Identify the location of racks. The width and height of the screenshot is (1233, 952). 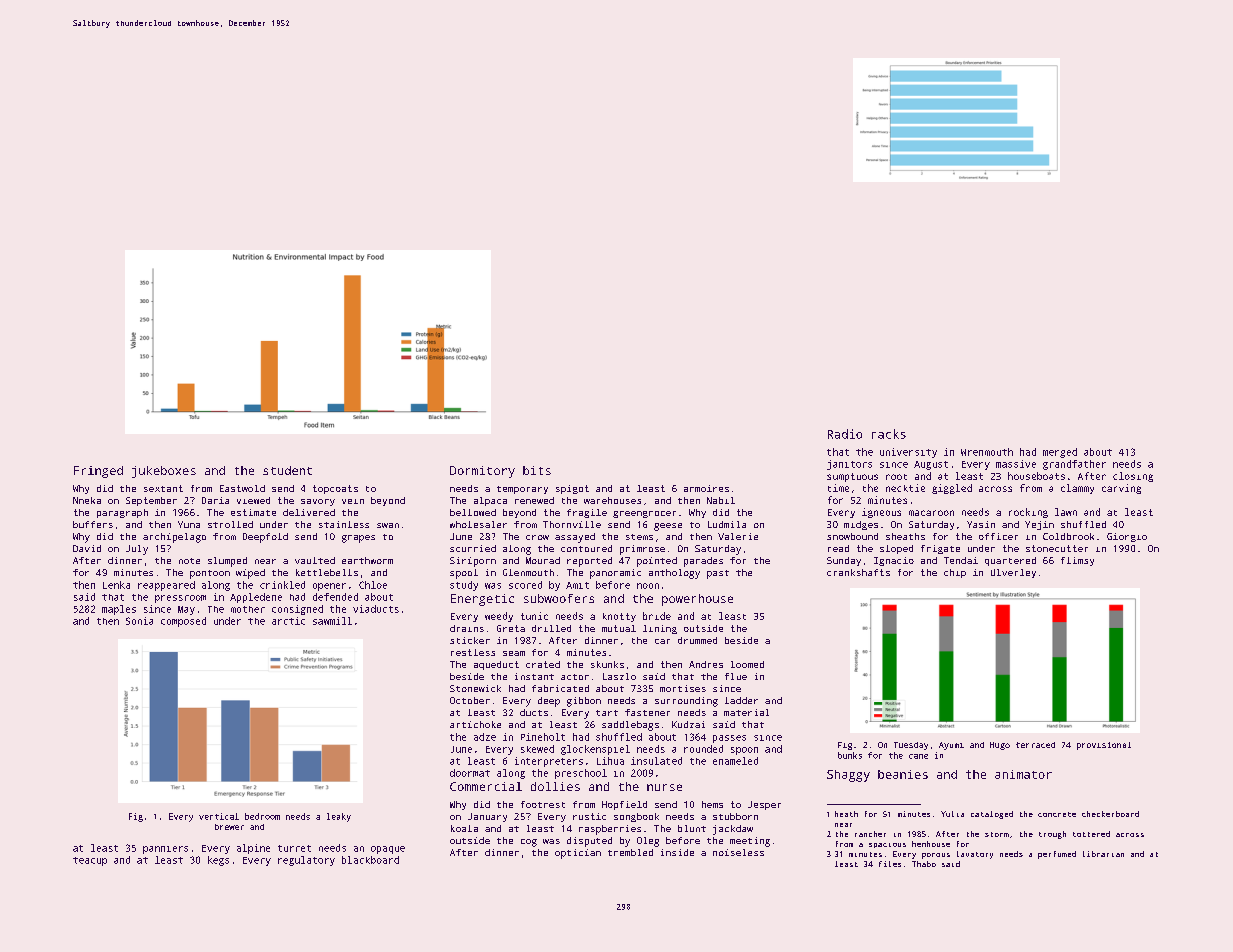
(889, 434).
